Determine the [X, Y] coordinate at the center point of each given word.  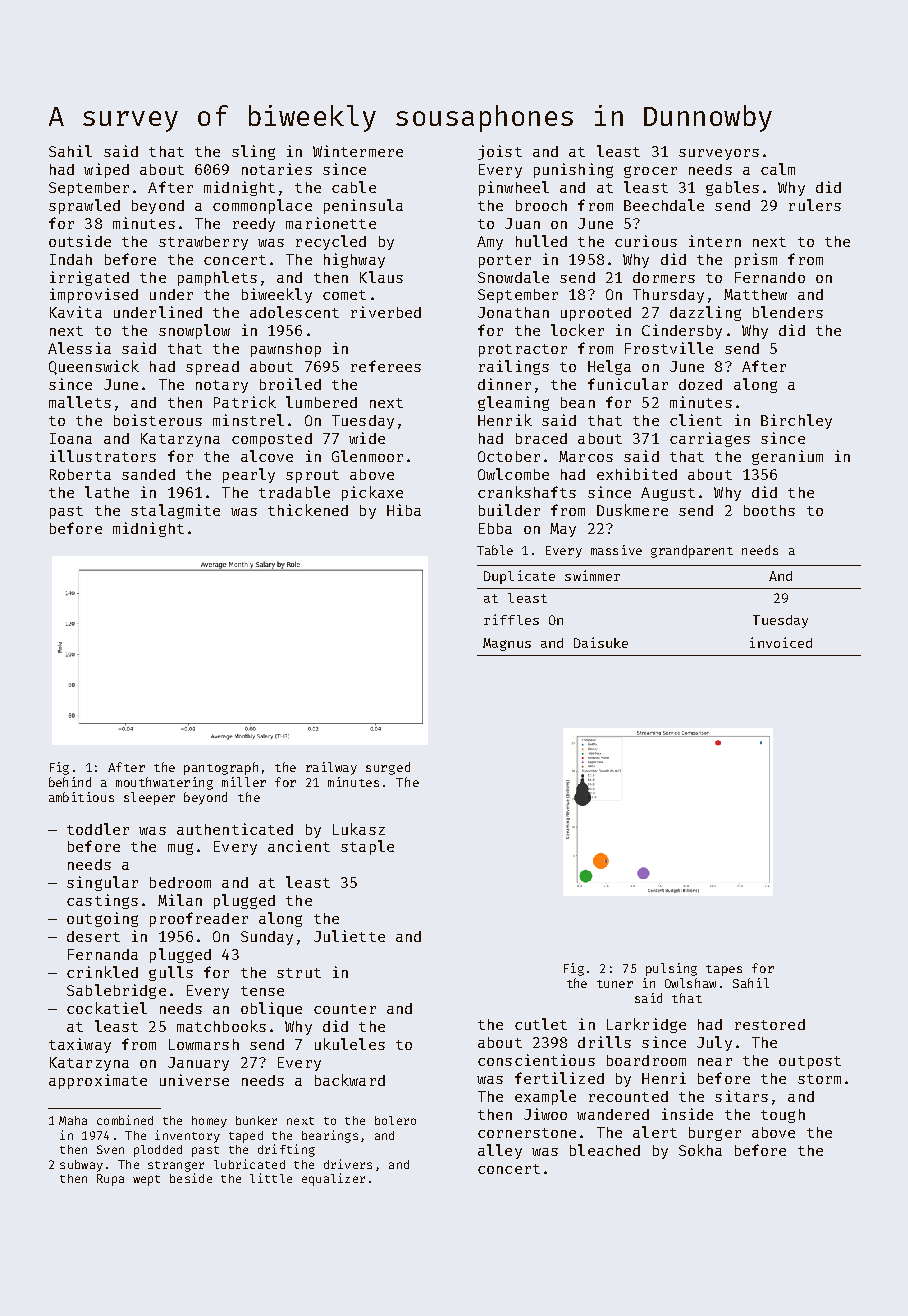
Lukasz [359, 829]
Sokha [700, 1150]
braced [541, 438]
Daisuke [601, 642]
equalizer [333, 1179]
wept [146, 1180]
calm [778, 169]
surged [388, 768]
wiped [106, 170]
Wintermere [358, 151]
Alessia [79, 348]
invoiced [781, 642]
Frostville [669, 348]
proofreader [199, 919]
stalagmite [175, 511]
